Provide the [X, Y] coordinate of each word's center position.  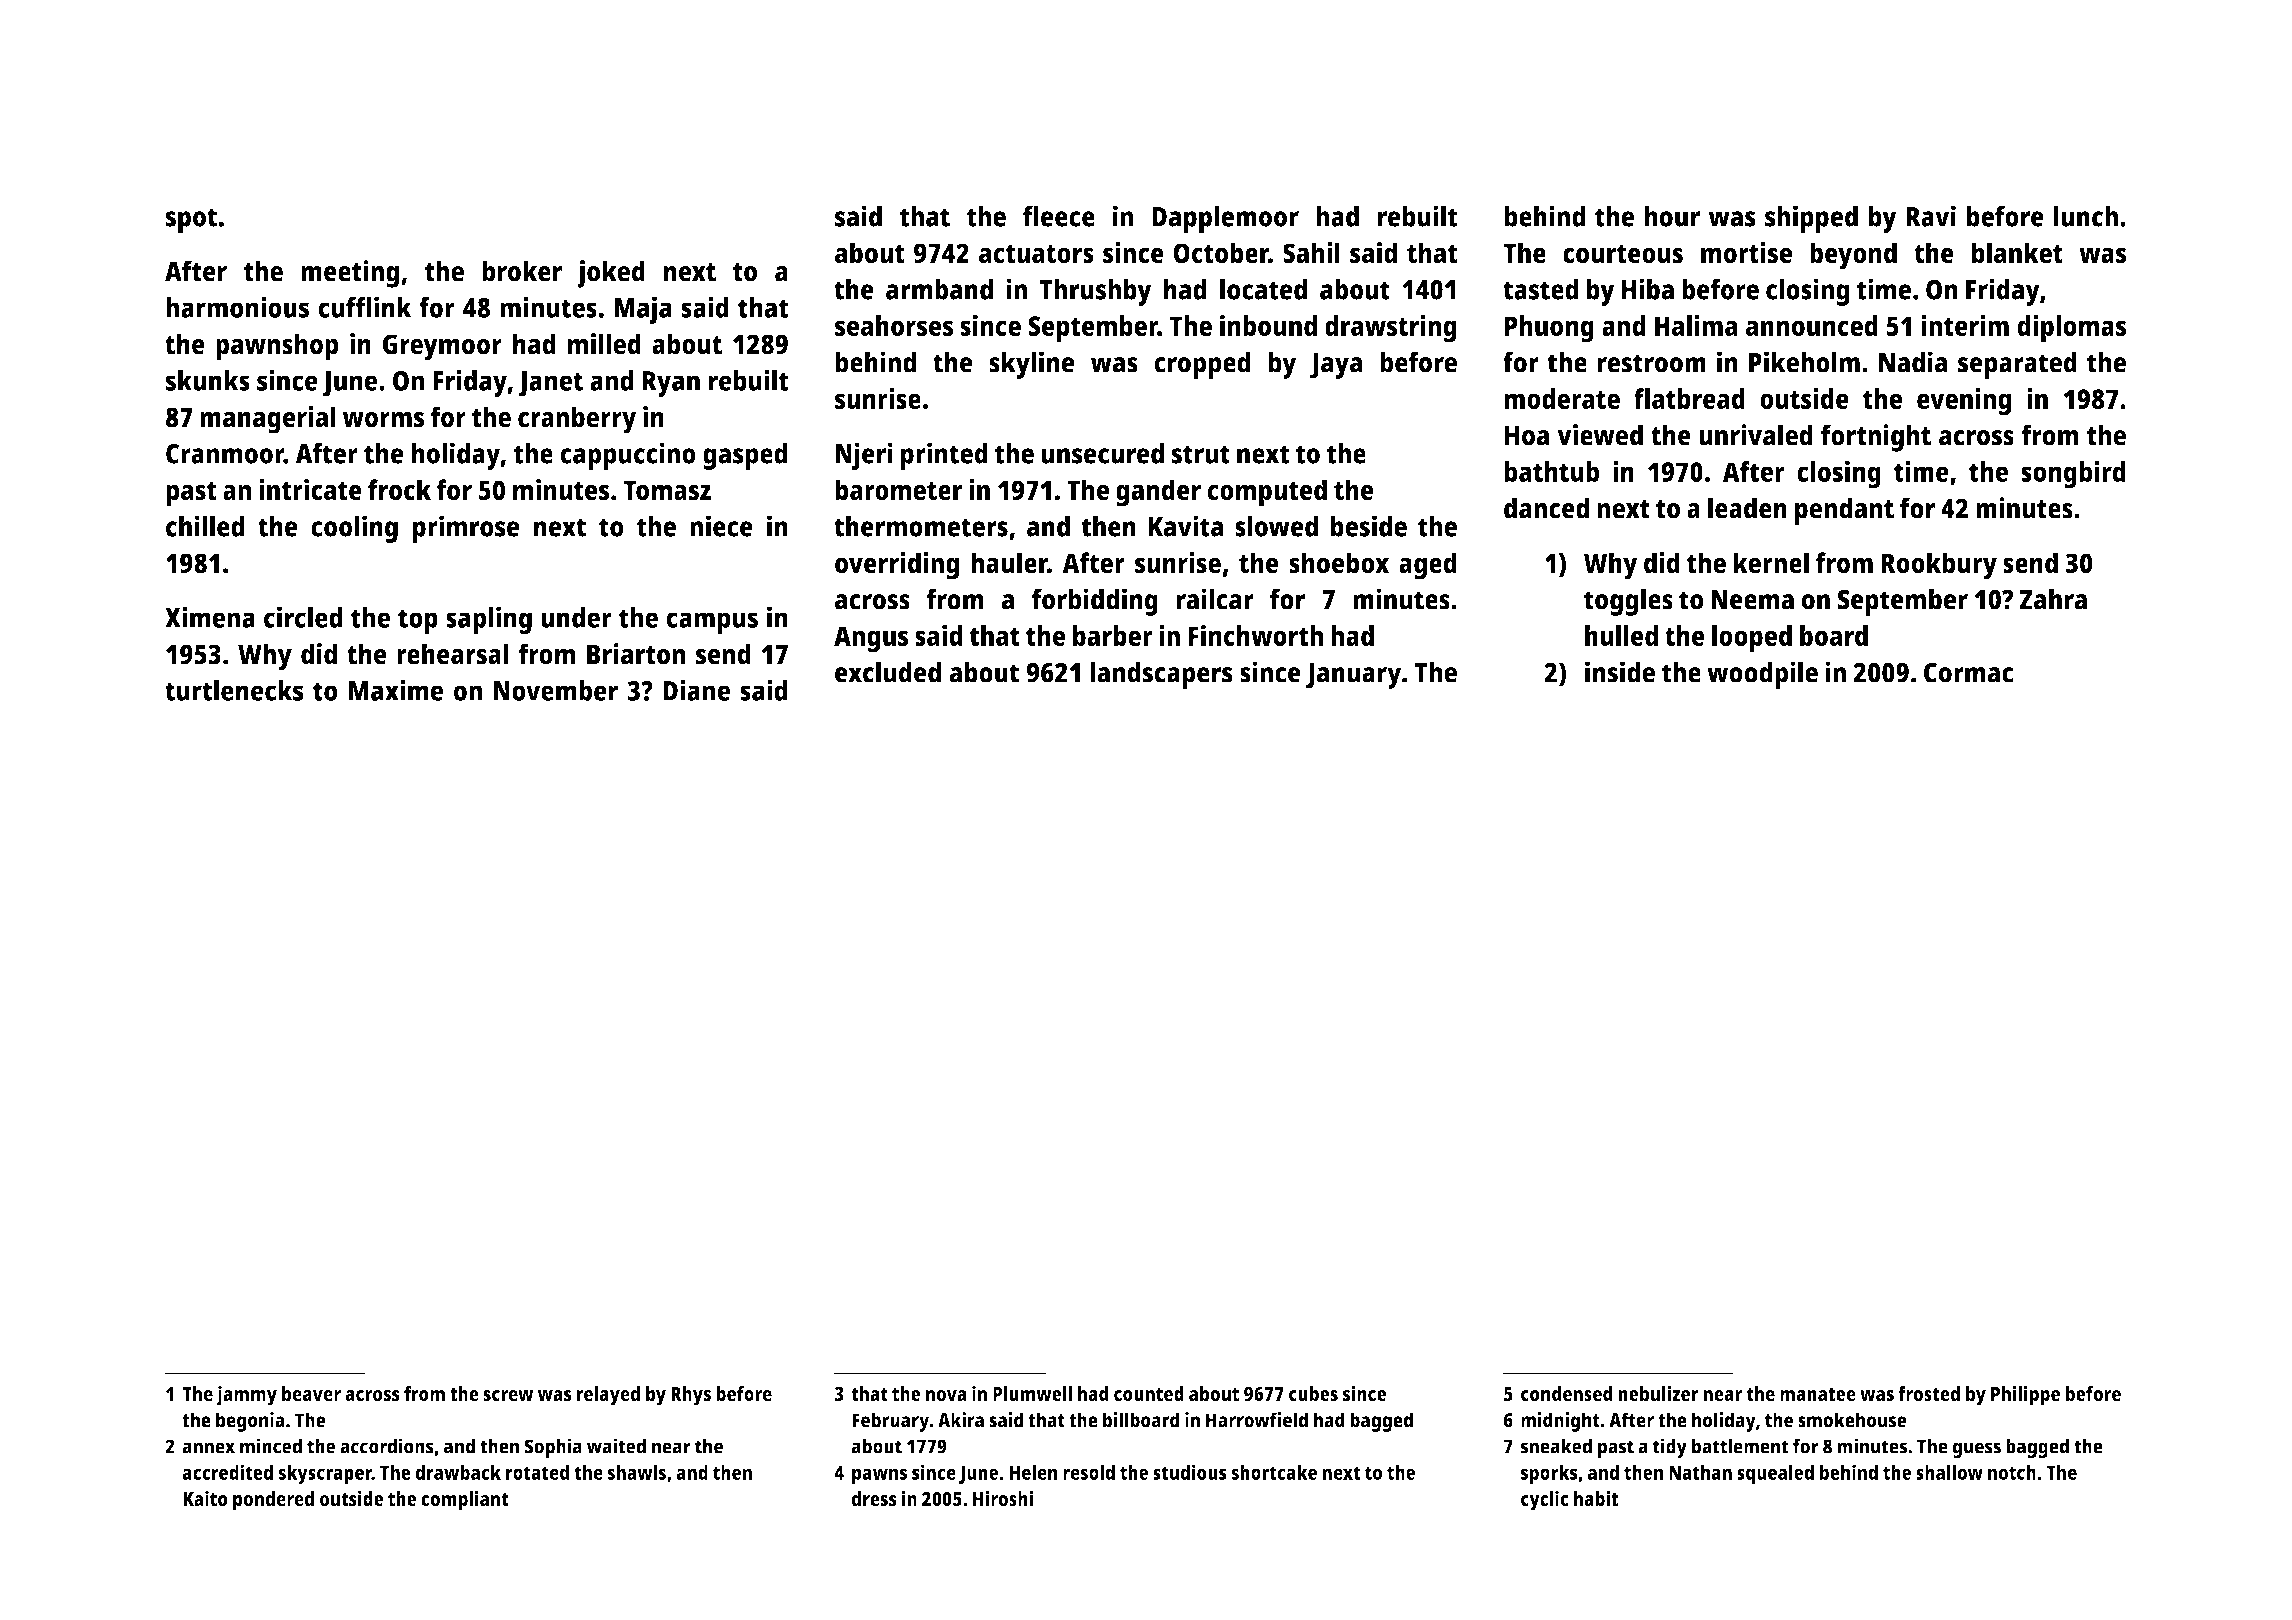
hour [1672, 216]
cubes [1313, 1393]
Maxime [395, 690]
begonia [250, 1422]
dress [874, 1498]
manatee [1818, 1394]
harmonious [237, 307]
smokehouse [1852, 1420]
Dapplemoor [1225, 219]
